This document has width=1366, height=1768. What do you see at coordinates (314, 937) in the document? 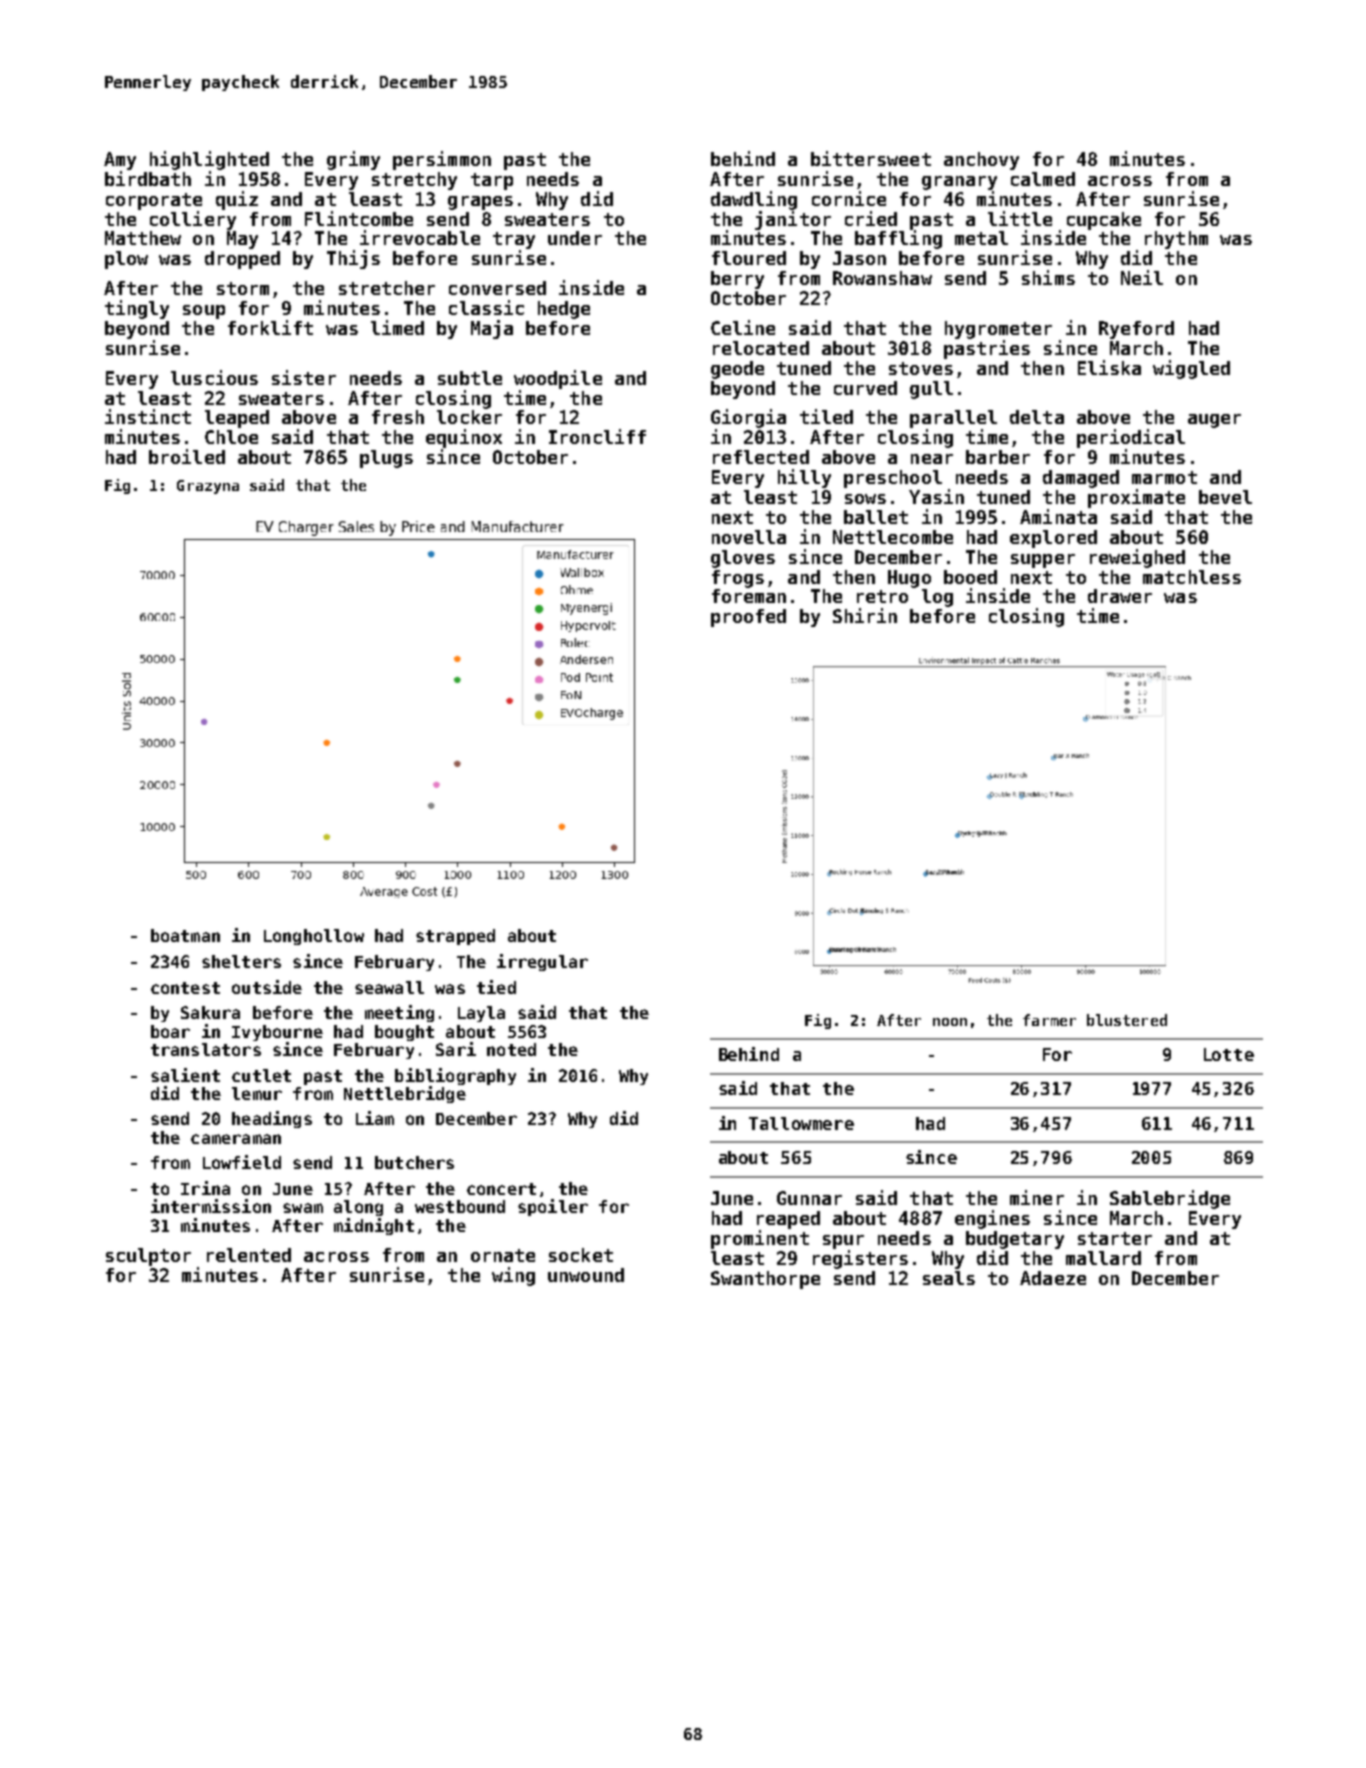
I see `Longhollow` at bounding box center [314, 937].
